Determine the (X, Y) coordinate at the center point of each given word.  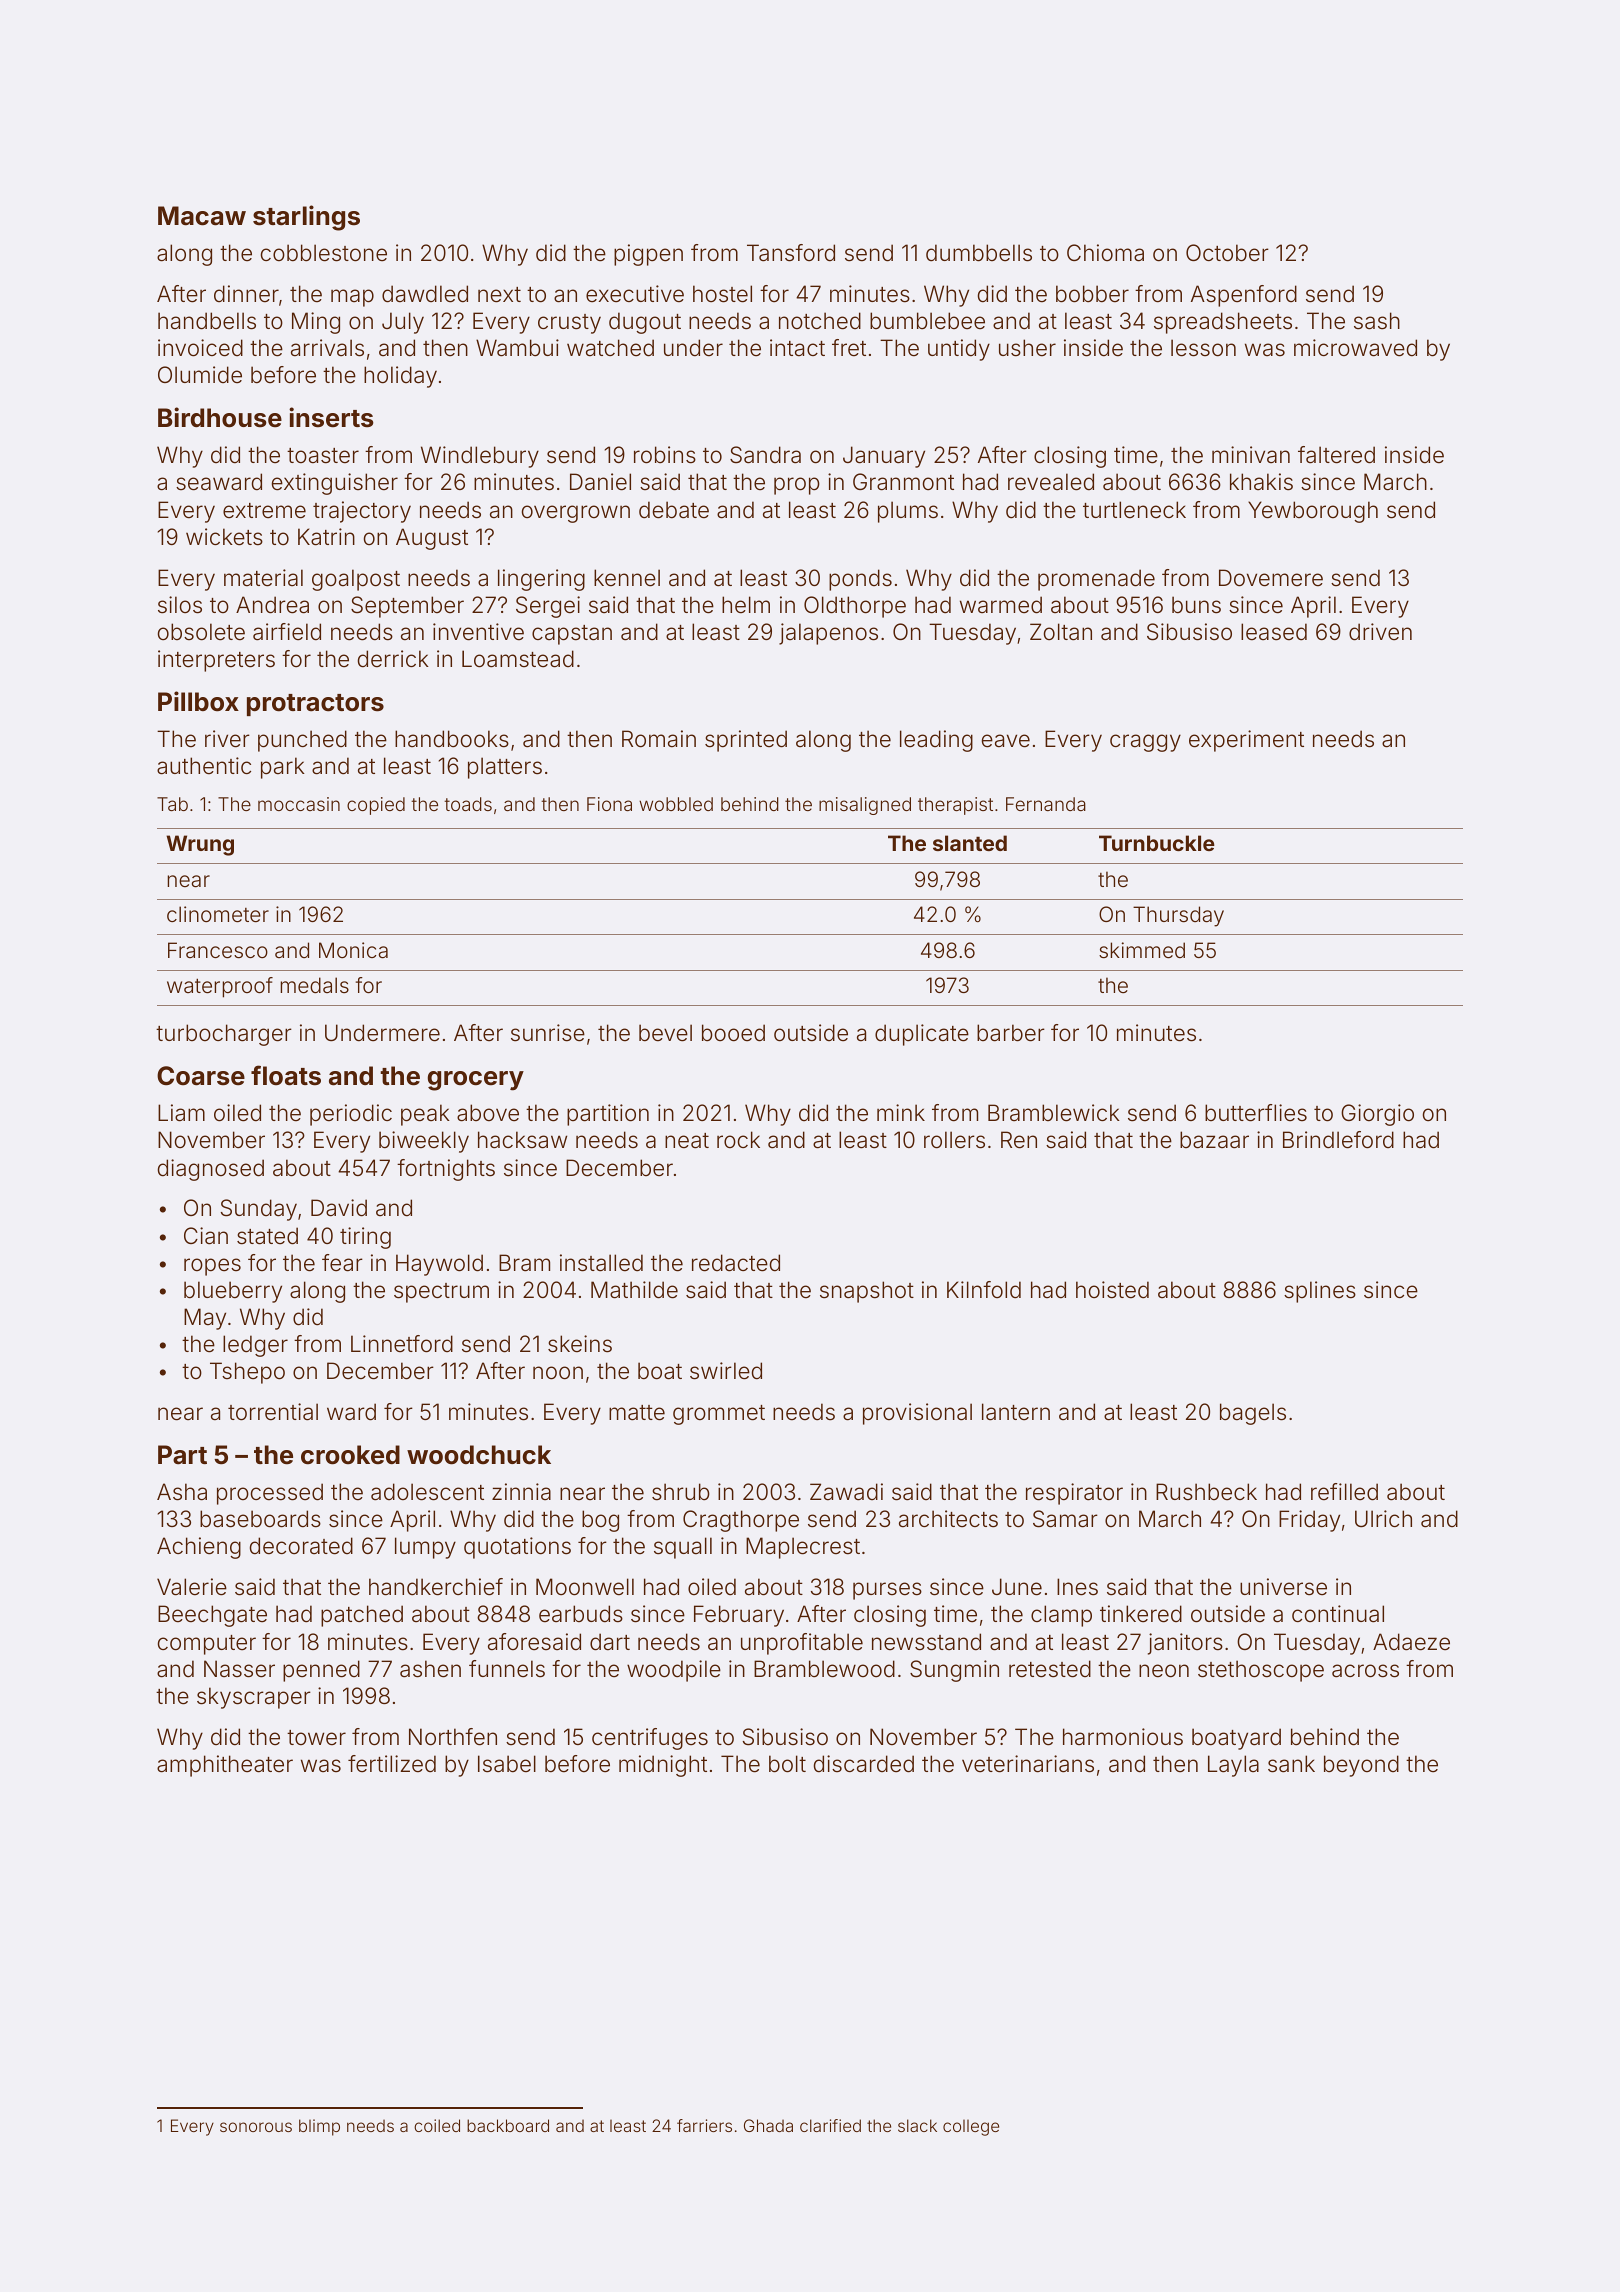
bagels (1253, 1414)
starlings (306, 218)
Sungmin (954, 1671)
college (971, 2128)
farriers (704, 2125)
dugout (645, 323)
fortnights (446, 1170)
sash (1377, 321)
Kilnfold (984, 1290)
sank (1291, 1764)
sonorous (256, 2127)
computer (207, 1645)
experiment (1246, 741)
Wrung (200, 845)
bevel (665, 1033)
